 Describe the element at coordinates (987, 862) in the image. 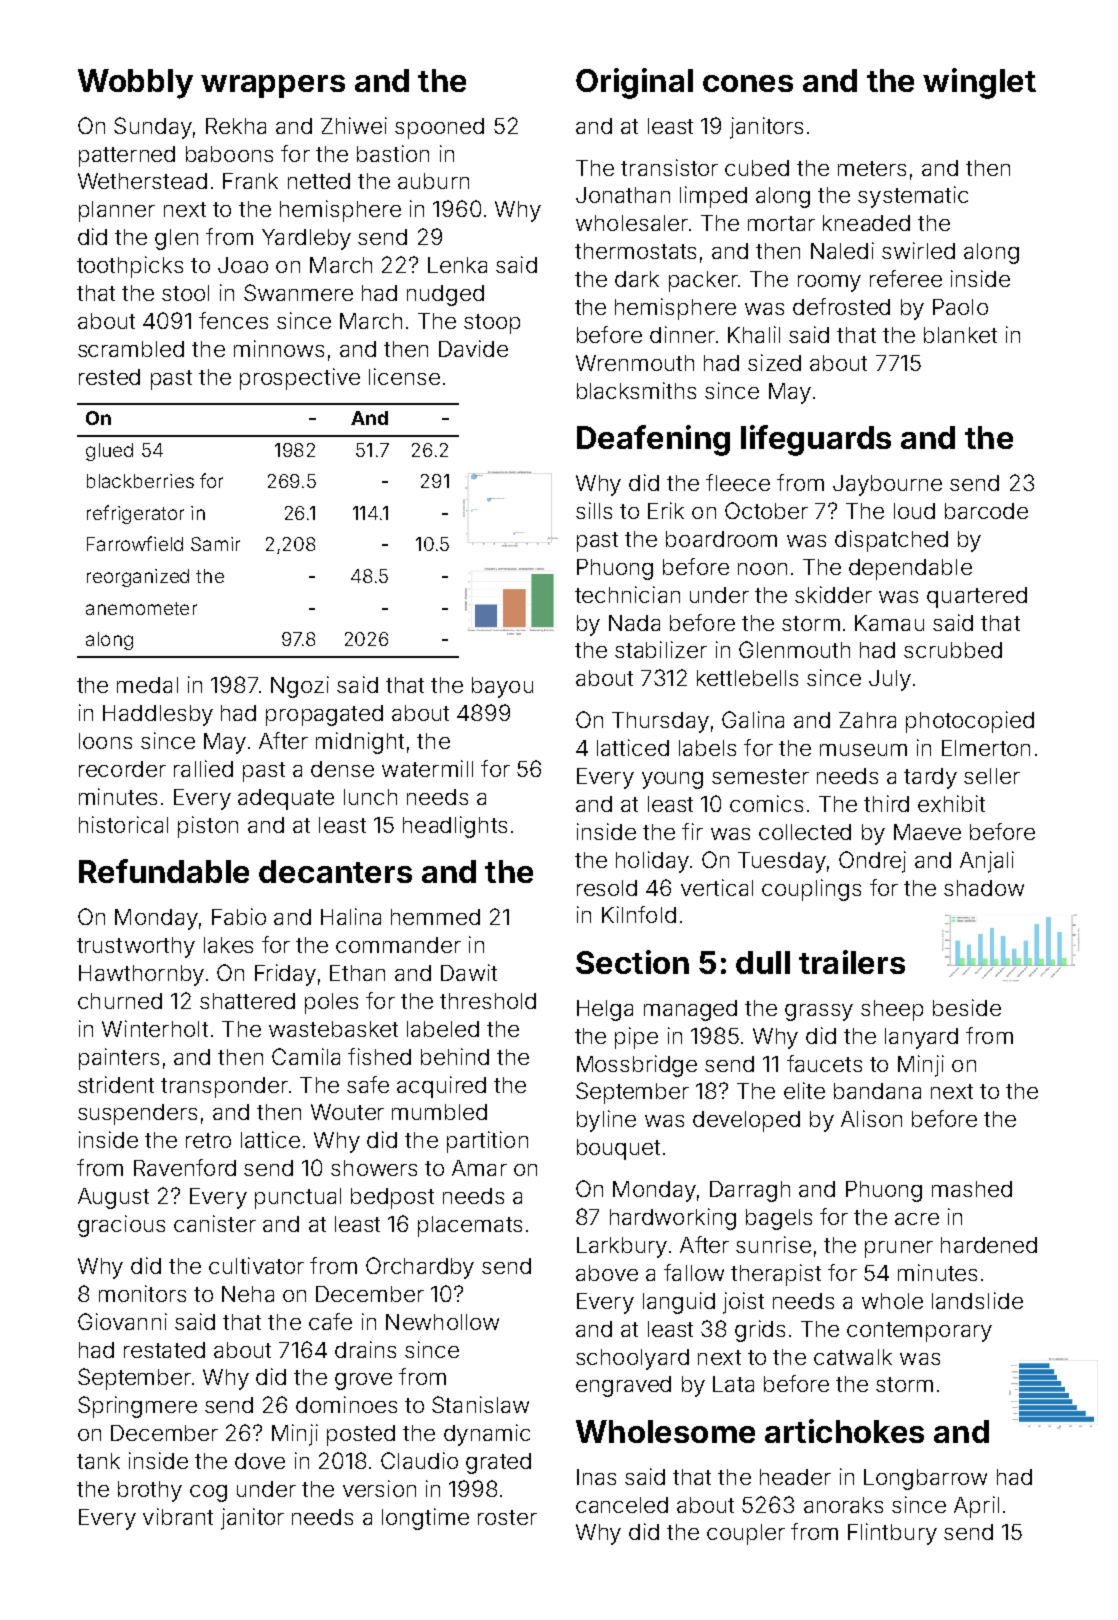

I see `Anjali` at that location.
